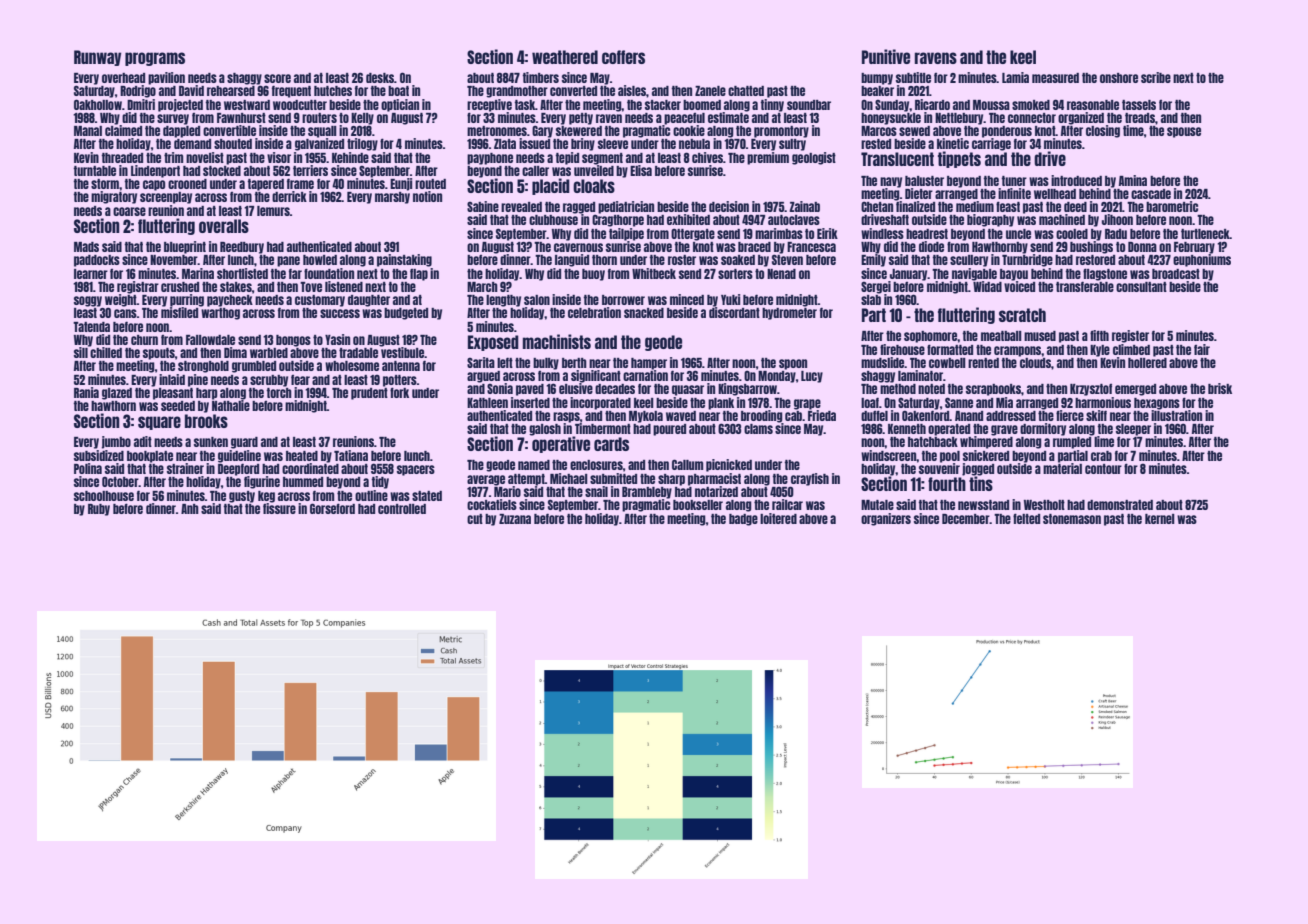 The image size is (1308, 924). What do you see at coordinates (932, 104) in the page?
I see `Ricardo` at bounding box center [932, 104].
